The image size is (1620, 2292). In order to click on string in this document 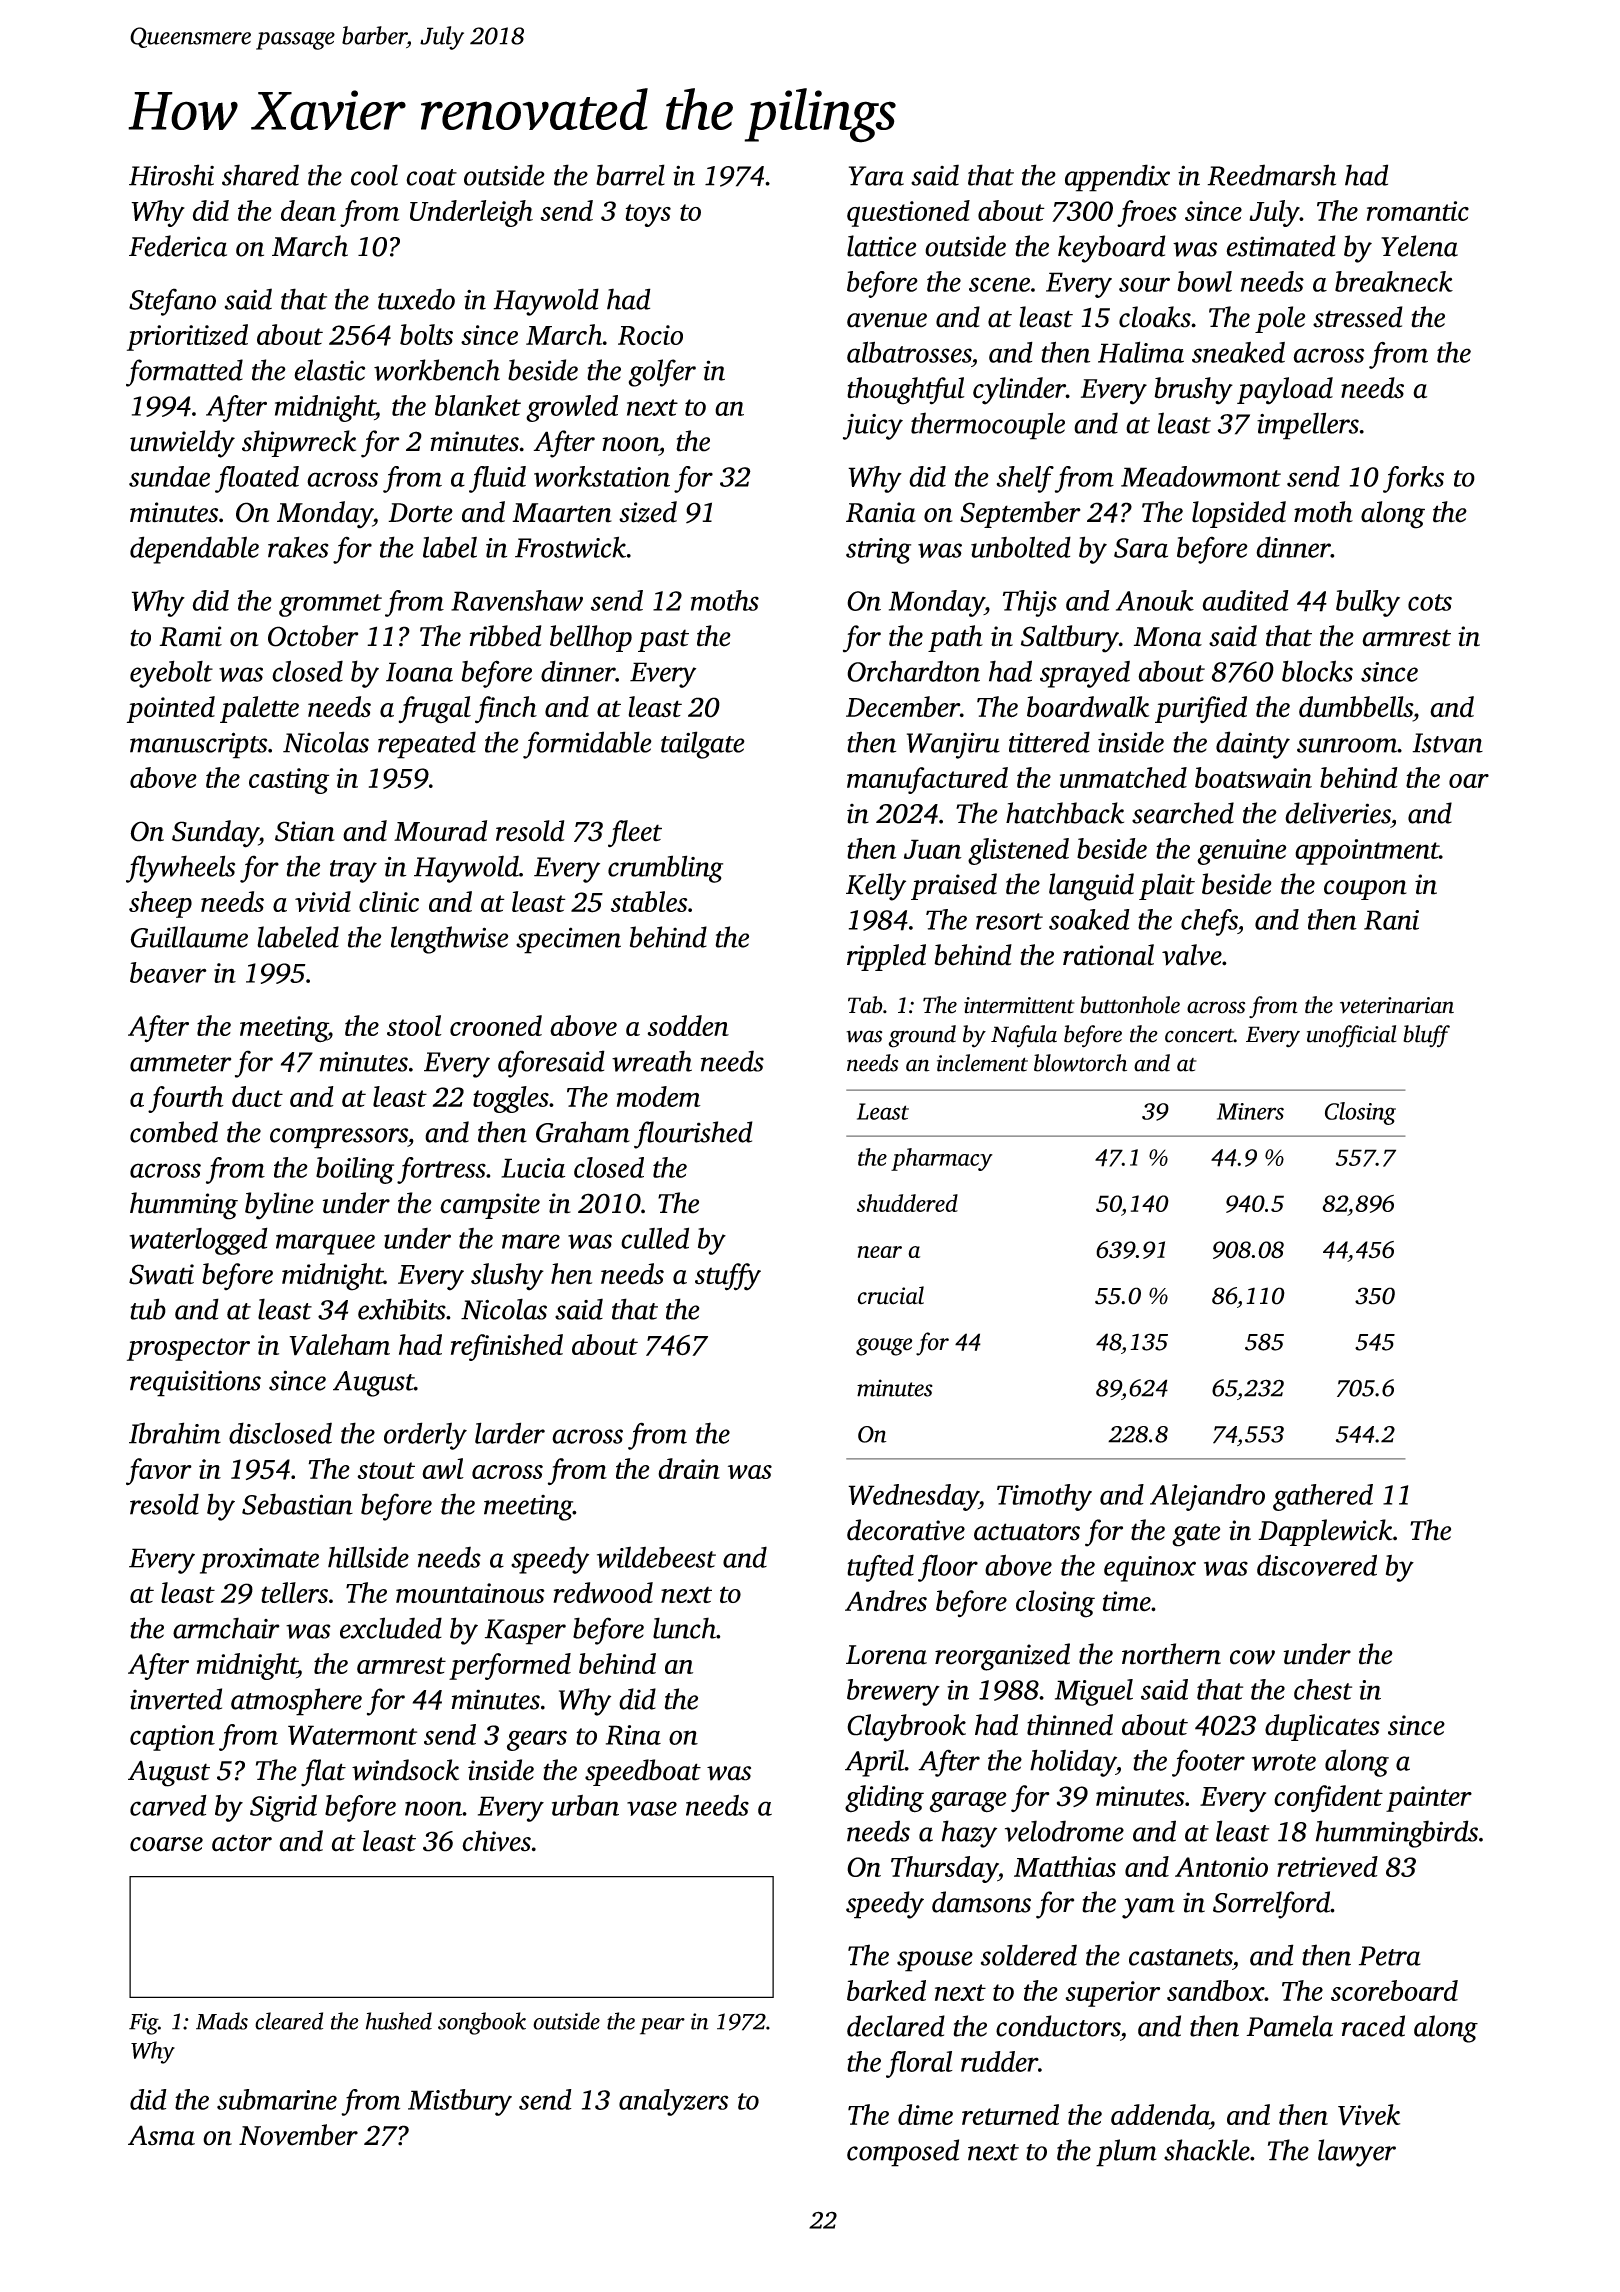, I will do `click(878, 551)`.
